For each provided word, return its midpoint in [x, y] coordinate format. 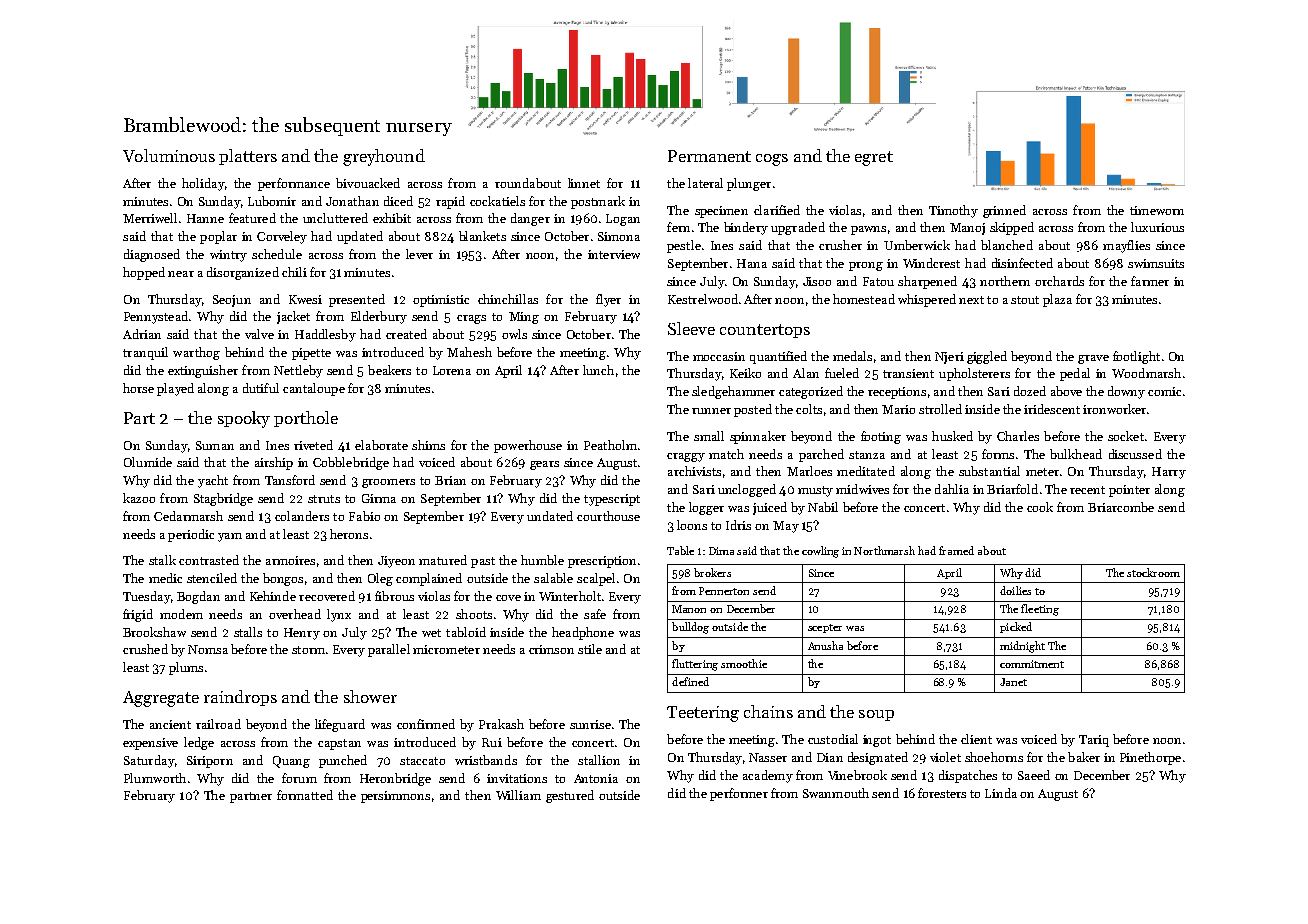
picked [1016, 627]
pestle [684, 246]
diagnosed [152, 255]
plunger [749, 184]
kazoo [139, 498]
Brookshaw [154, 632]
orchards [1059, 281]
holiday [203, 184]
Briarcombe [1121, 507]
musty [815, 491]
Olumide [148, 462]
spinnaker [758, 437]
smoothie [744, 663]
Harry [1169, 473]
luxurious [1157, 227]
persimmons [395, 797]
